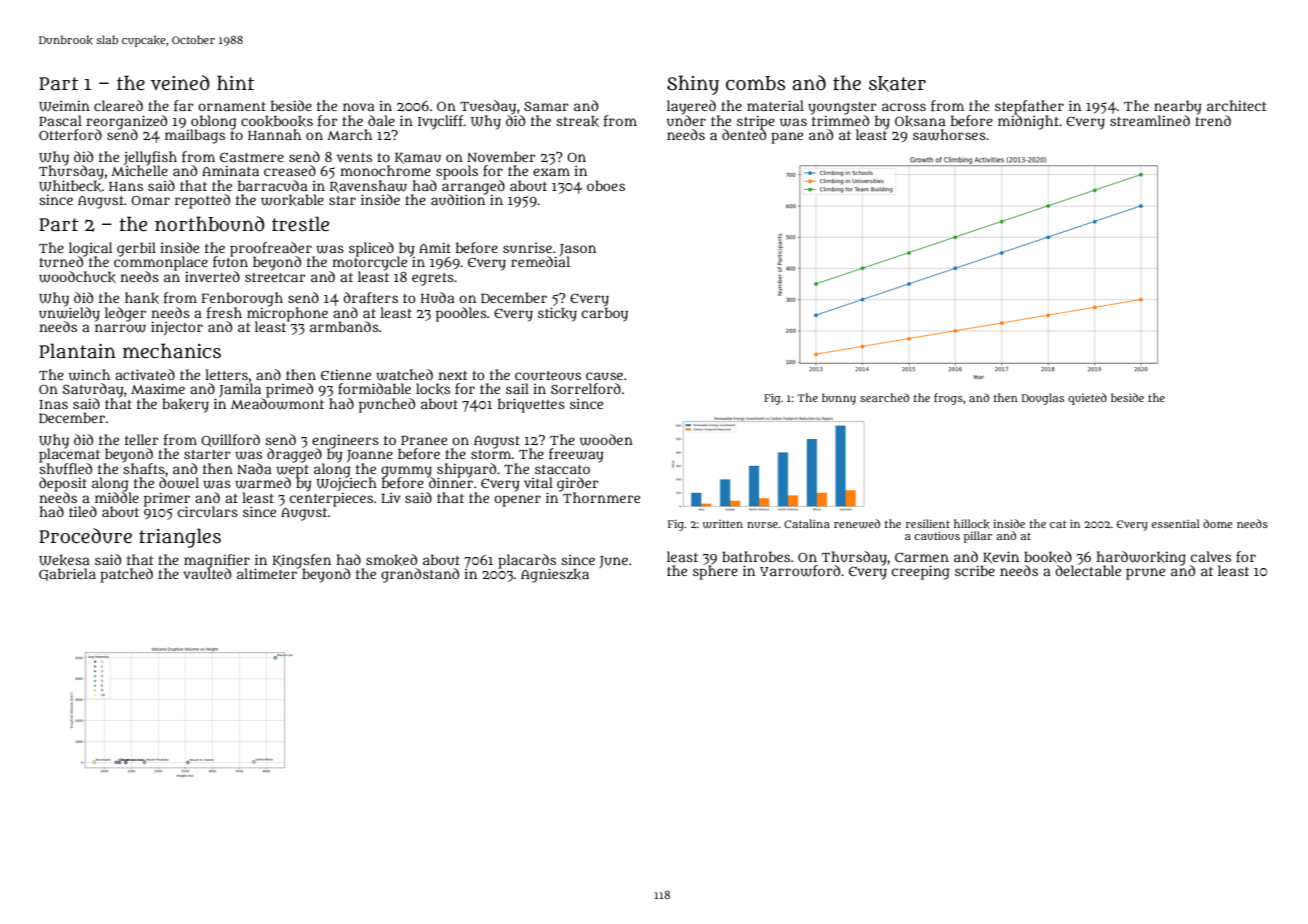  Describe the element at coordinates (441, 122) in the screenshot. I see `Ivycliff` at that location.
